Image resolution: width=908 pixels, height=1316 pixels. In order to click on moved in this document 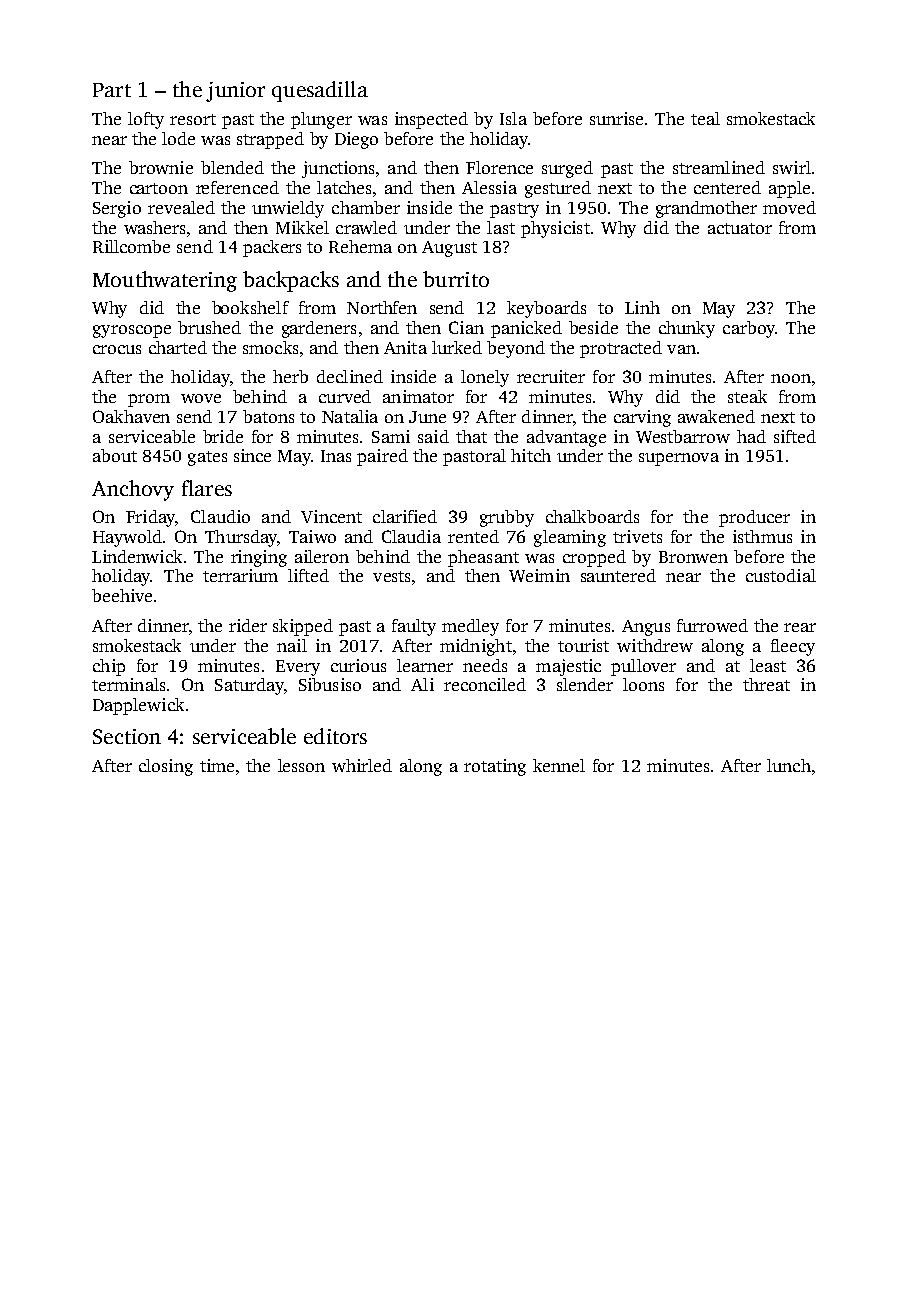, I will do `click(789, 207)`.
